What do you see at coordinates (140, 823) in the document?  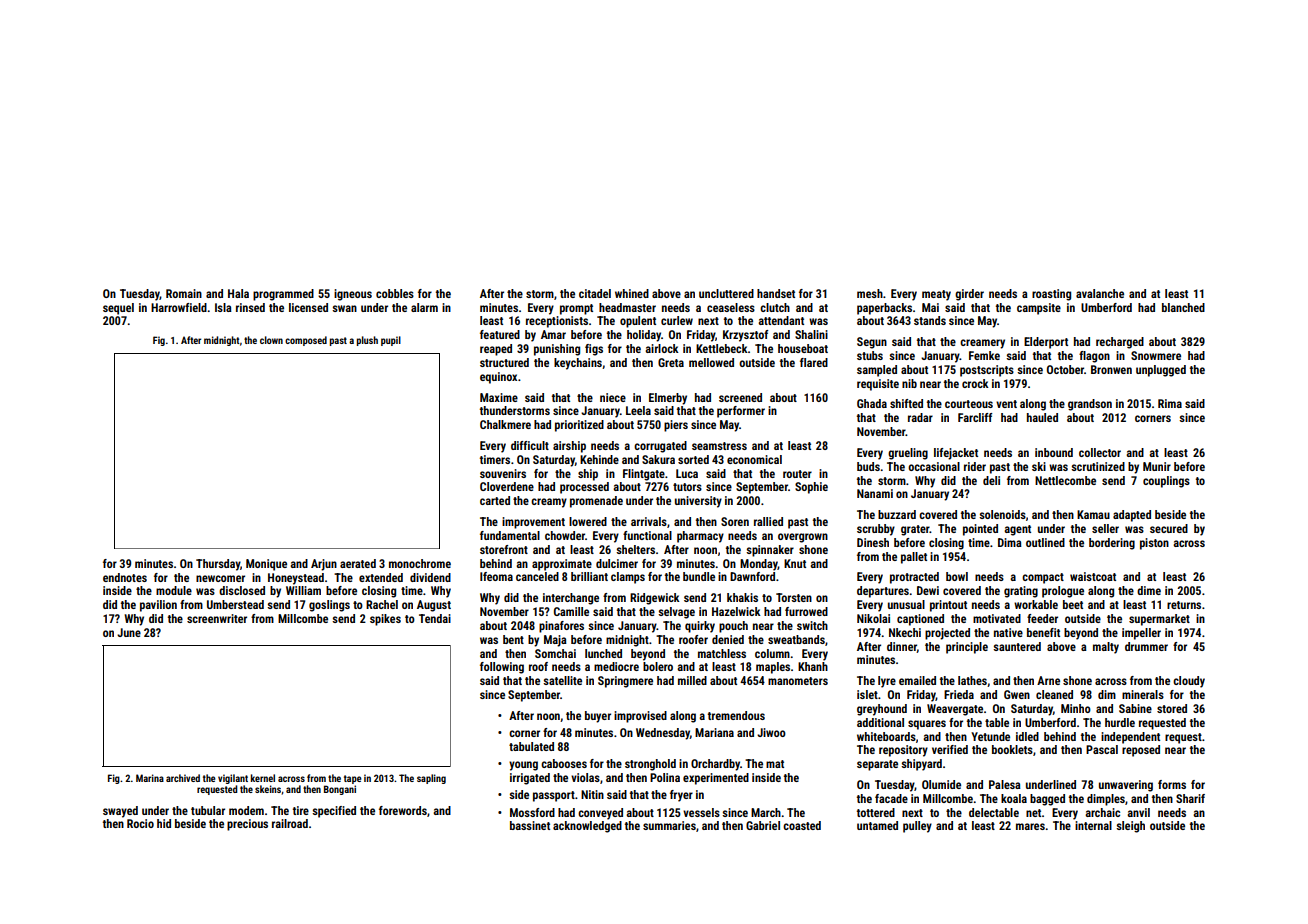 I see `Rocio` at bounding box center [140, 823].
